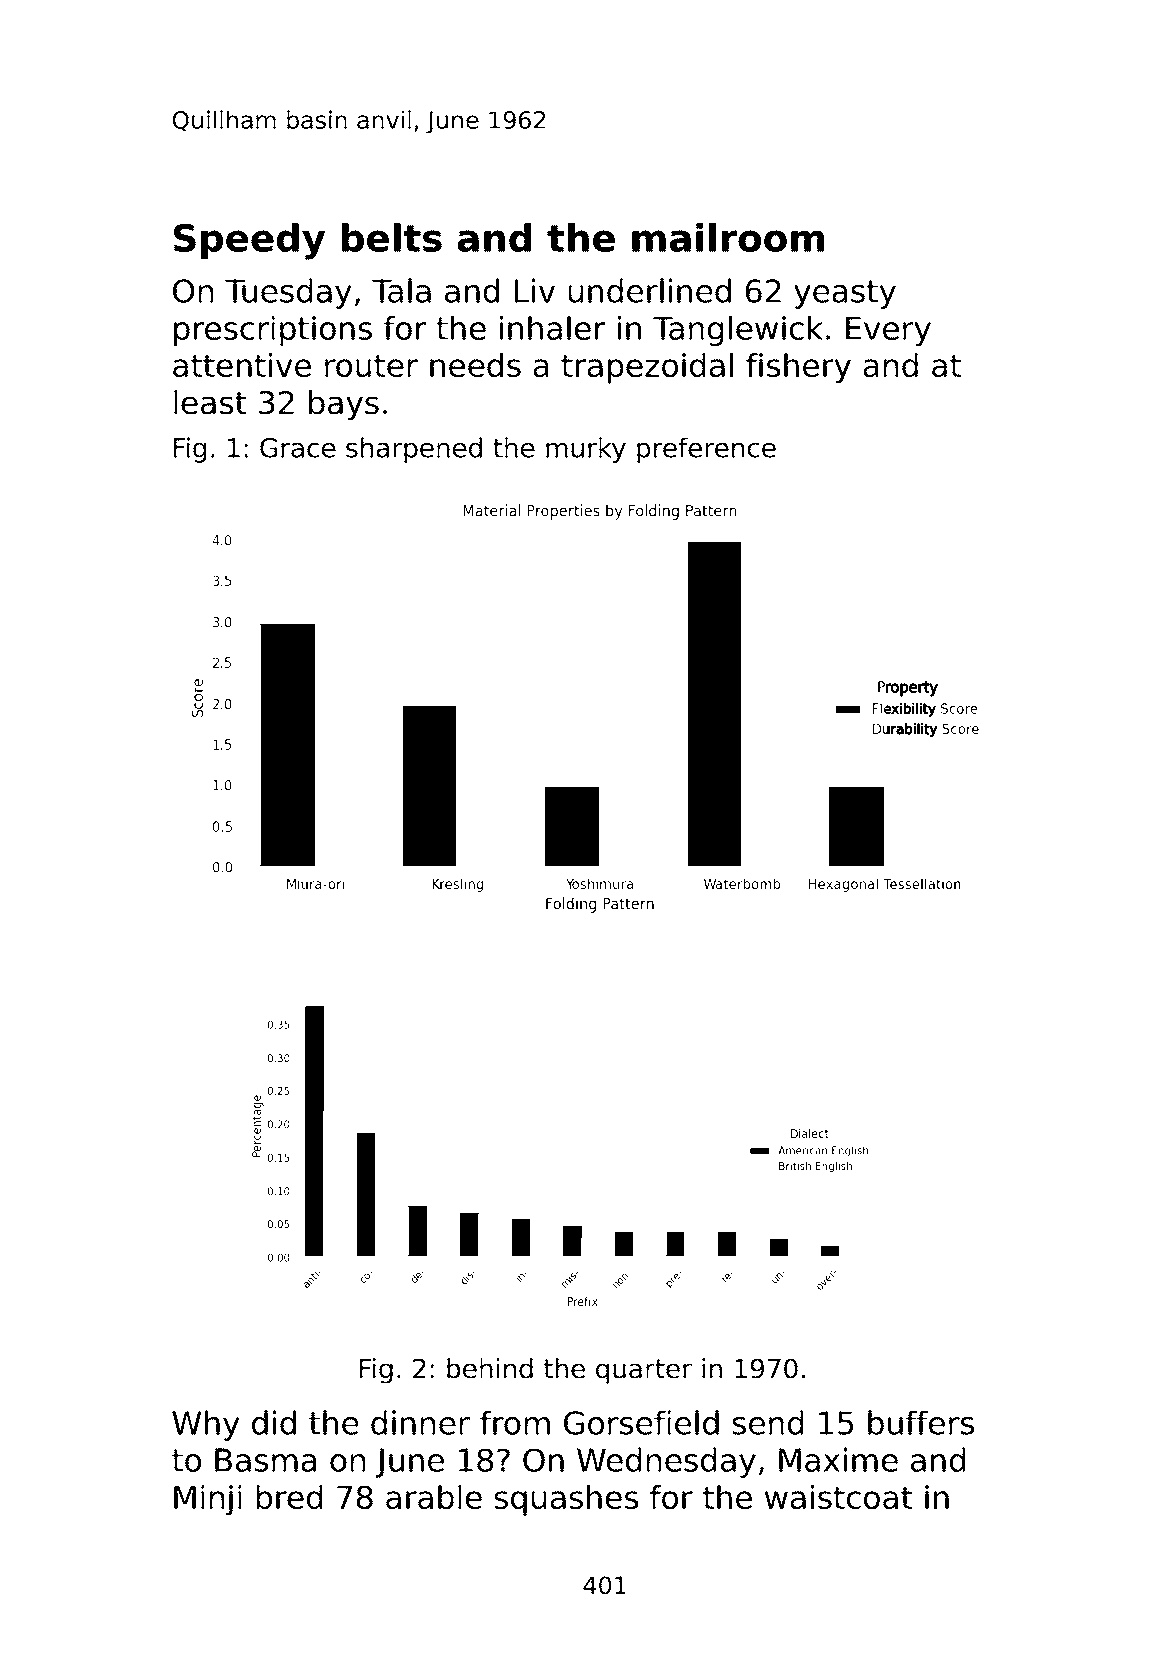 The width and height of the page is (1165, 1654). What do you see at coordinates (768, 1422) in the page?
I see `send` at bounding box center [768, 1422].
